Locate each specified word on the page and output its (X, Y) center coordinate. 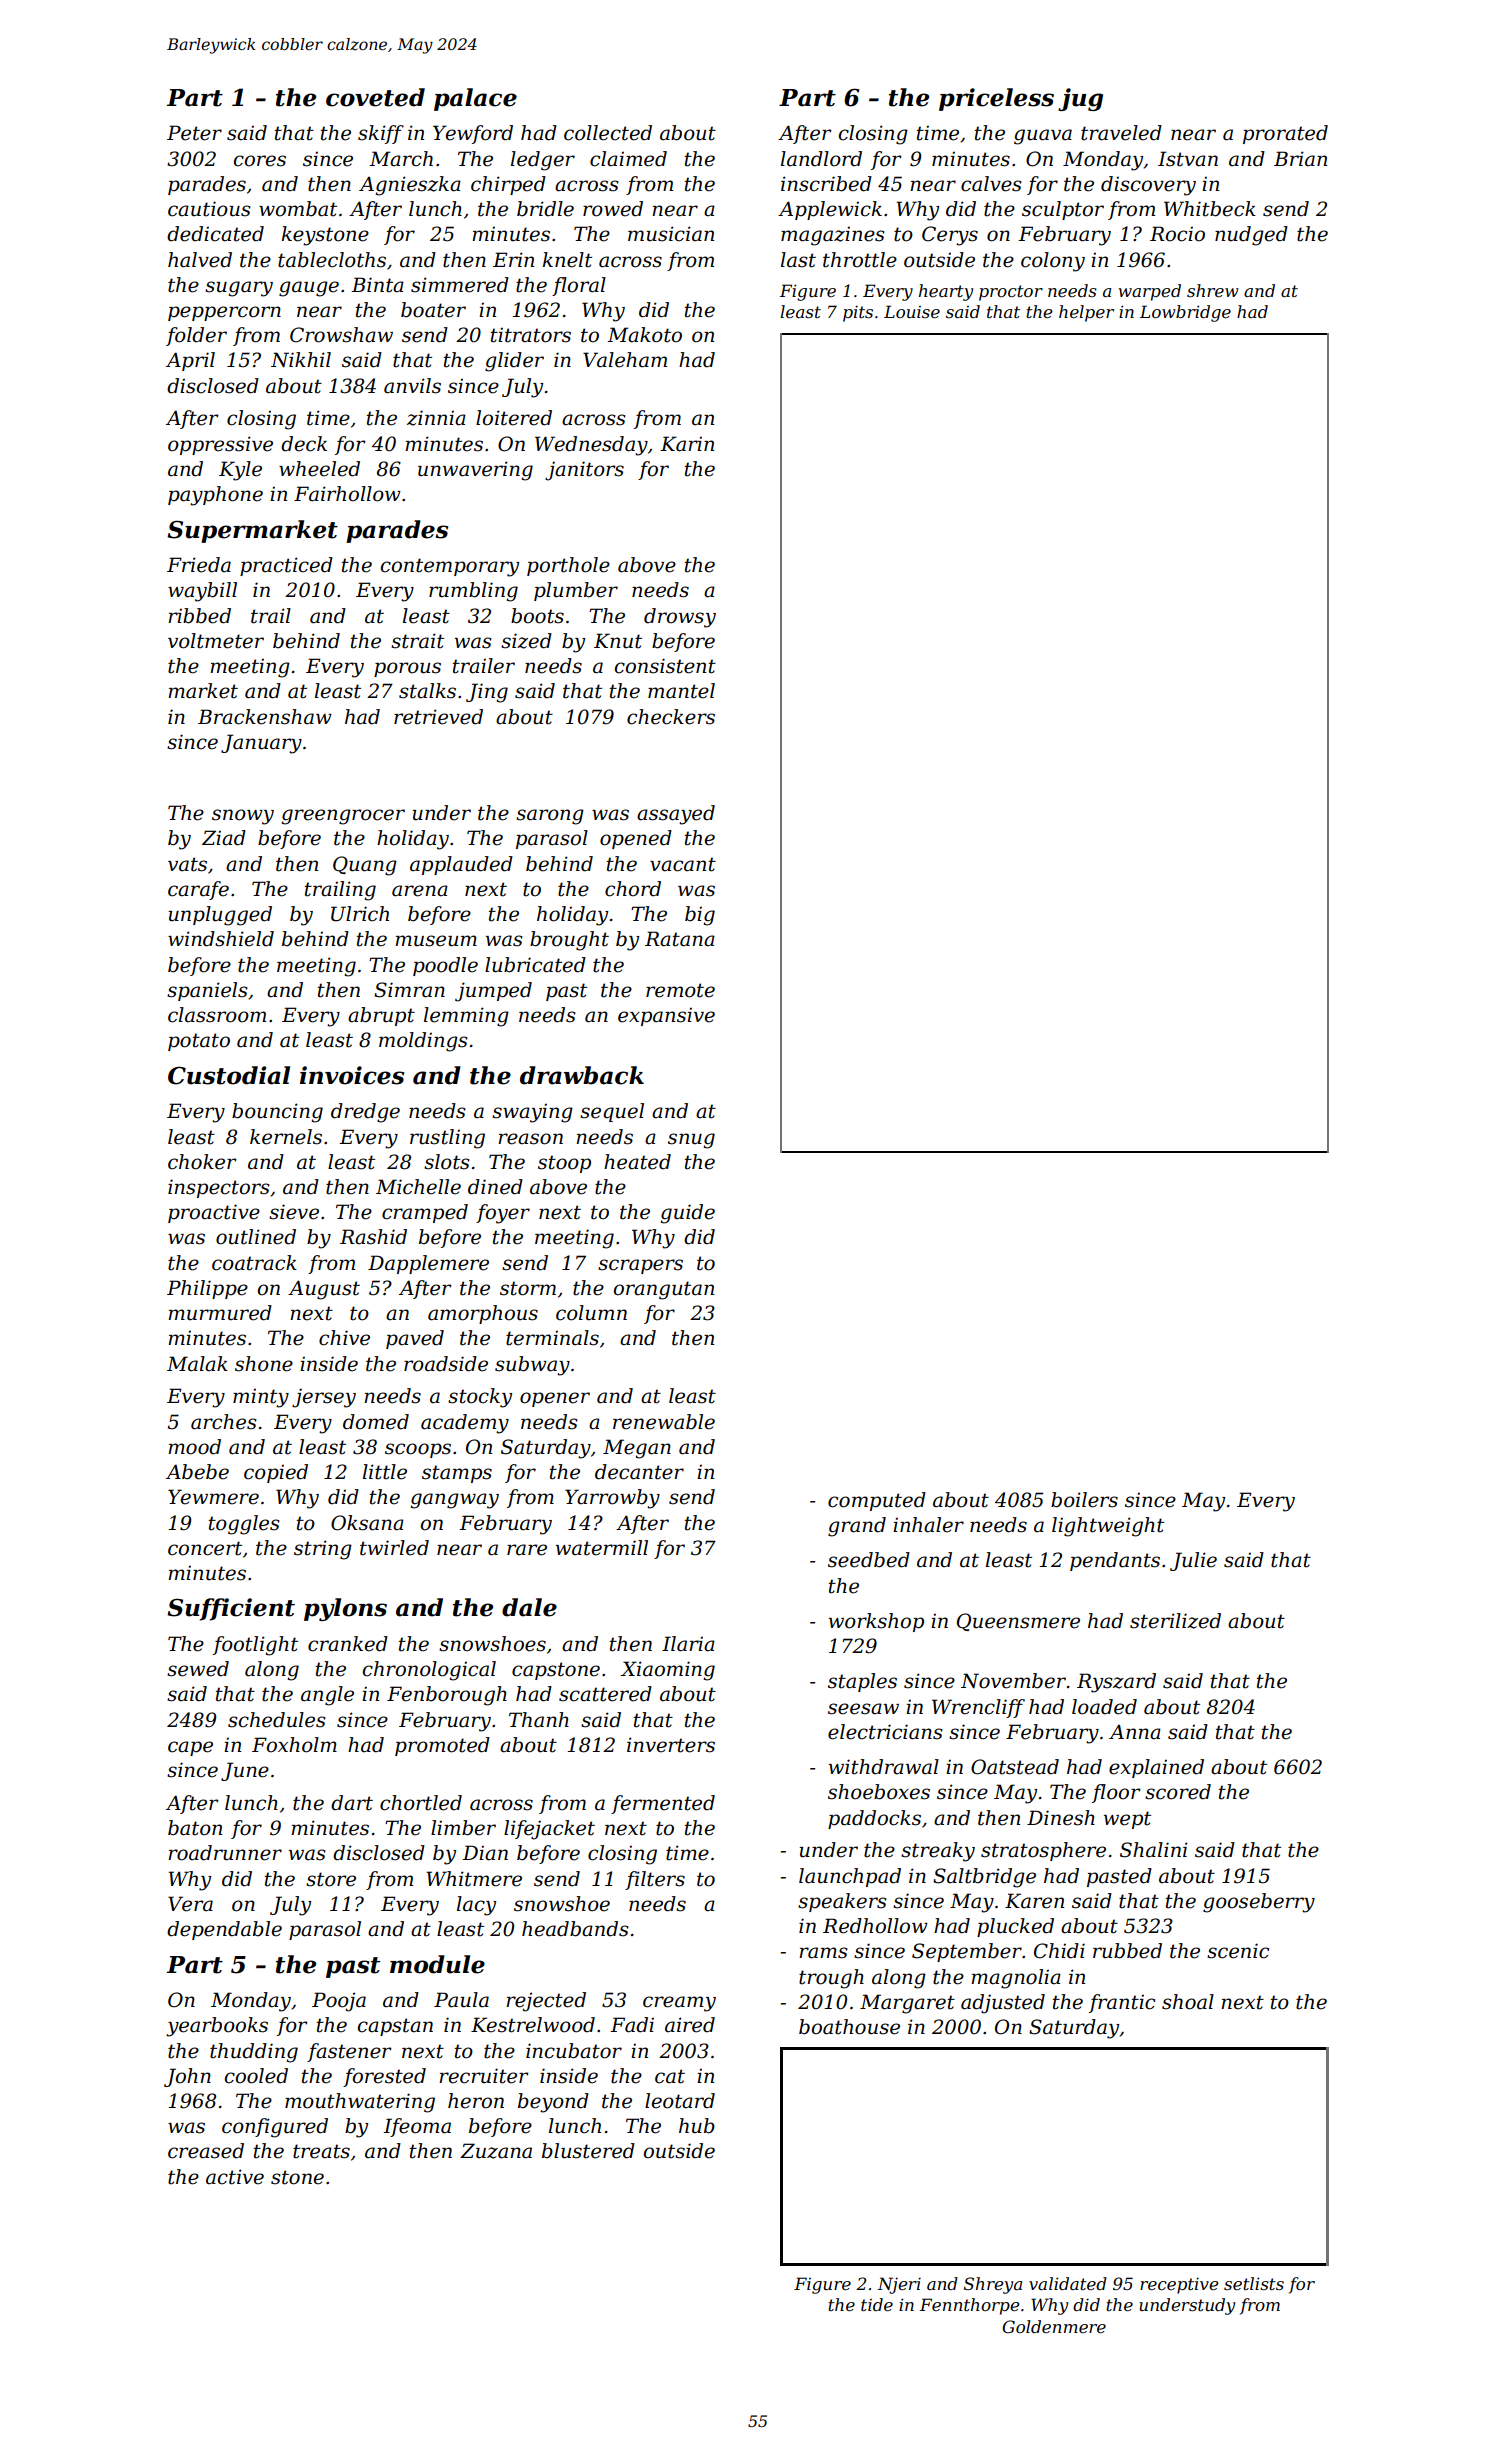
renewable (664, 1422)
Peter (194, 133)
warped (1149, 292)
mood (194, 1447)
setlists (1254, 2283)
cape (190, 1748)
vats (187, 864)
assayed (676, 815)
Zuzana (496, 2151)
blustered (588, 2151)
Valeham (625, 360)
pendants (1115, 1561)
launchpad (850, 1877)
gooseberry (1259, 1903)
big (700, 916)
